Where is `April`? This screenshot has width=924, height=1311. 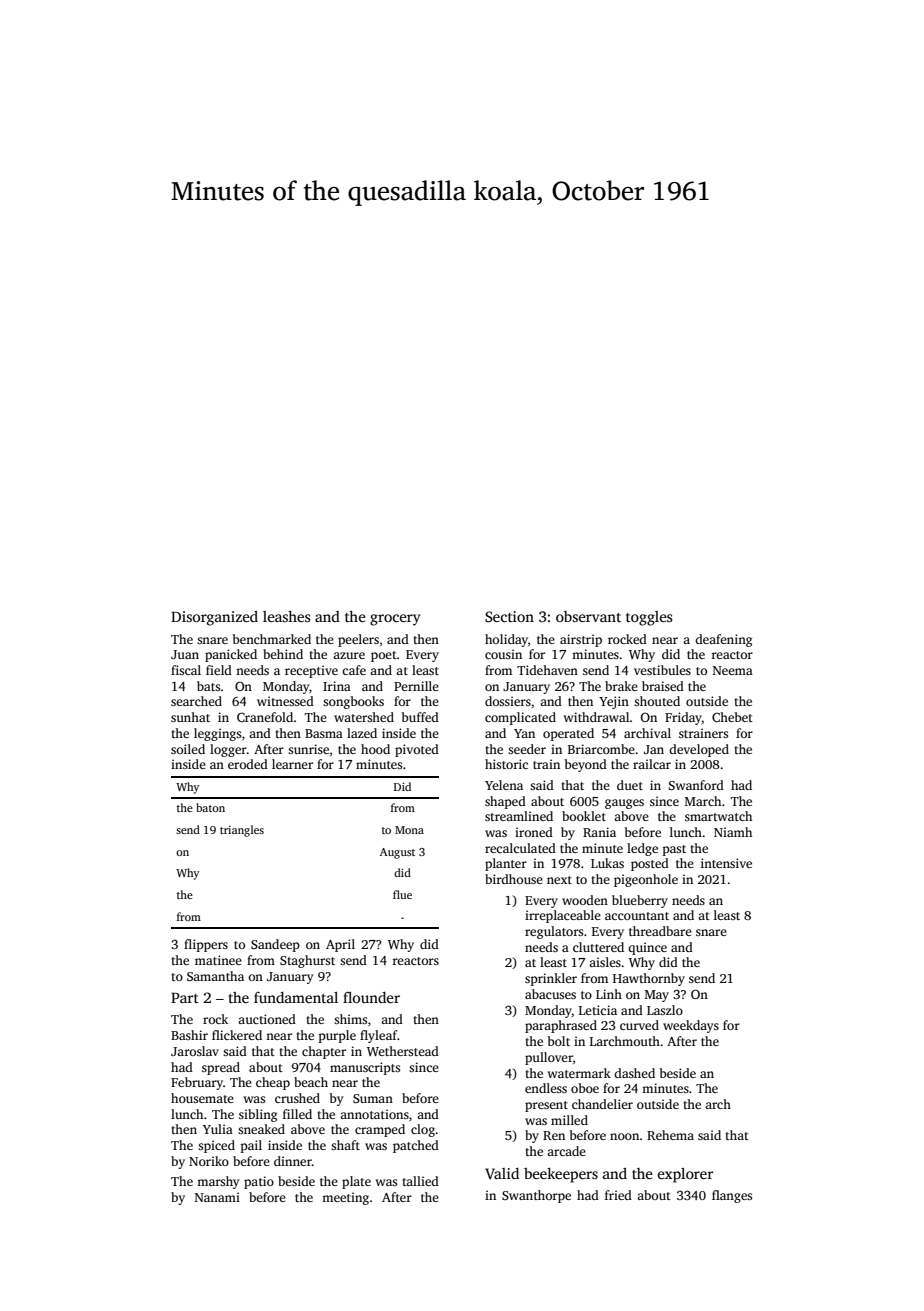
April is located at coordinates (340, 945).
